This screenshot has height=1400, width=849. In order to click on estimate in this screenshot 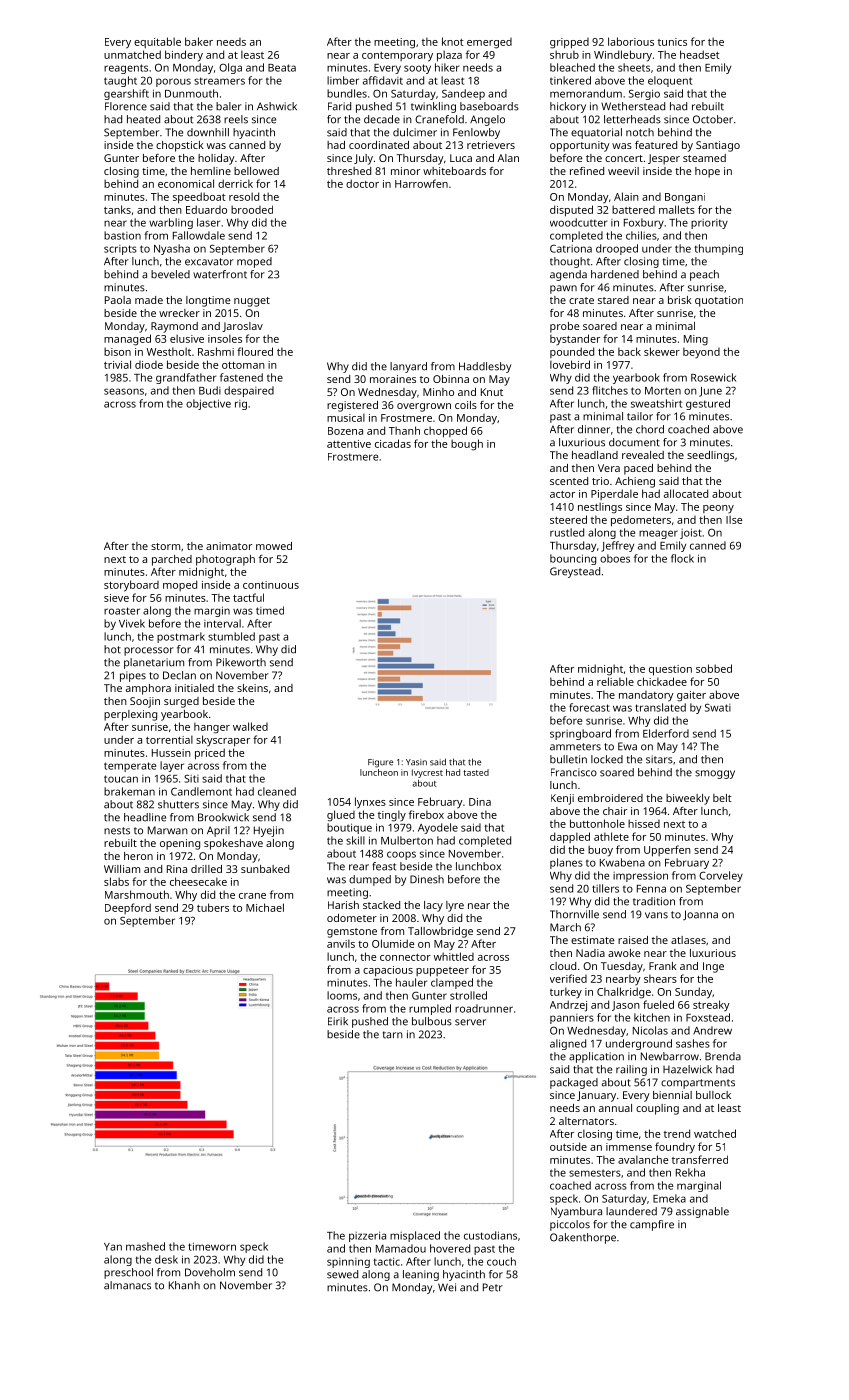, I will do `click(592, 940)`.
